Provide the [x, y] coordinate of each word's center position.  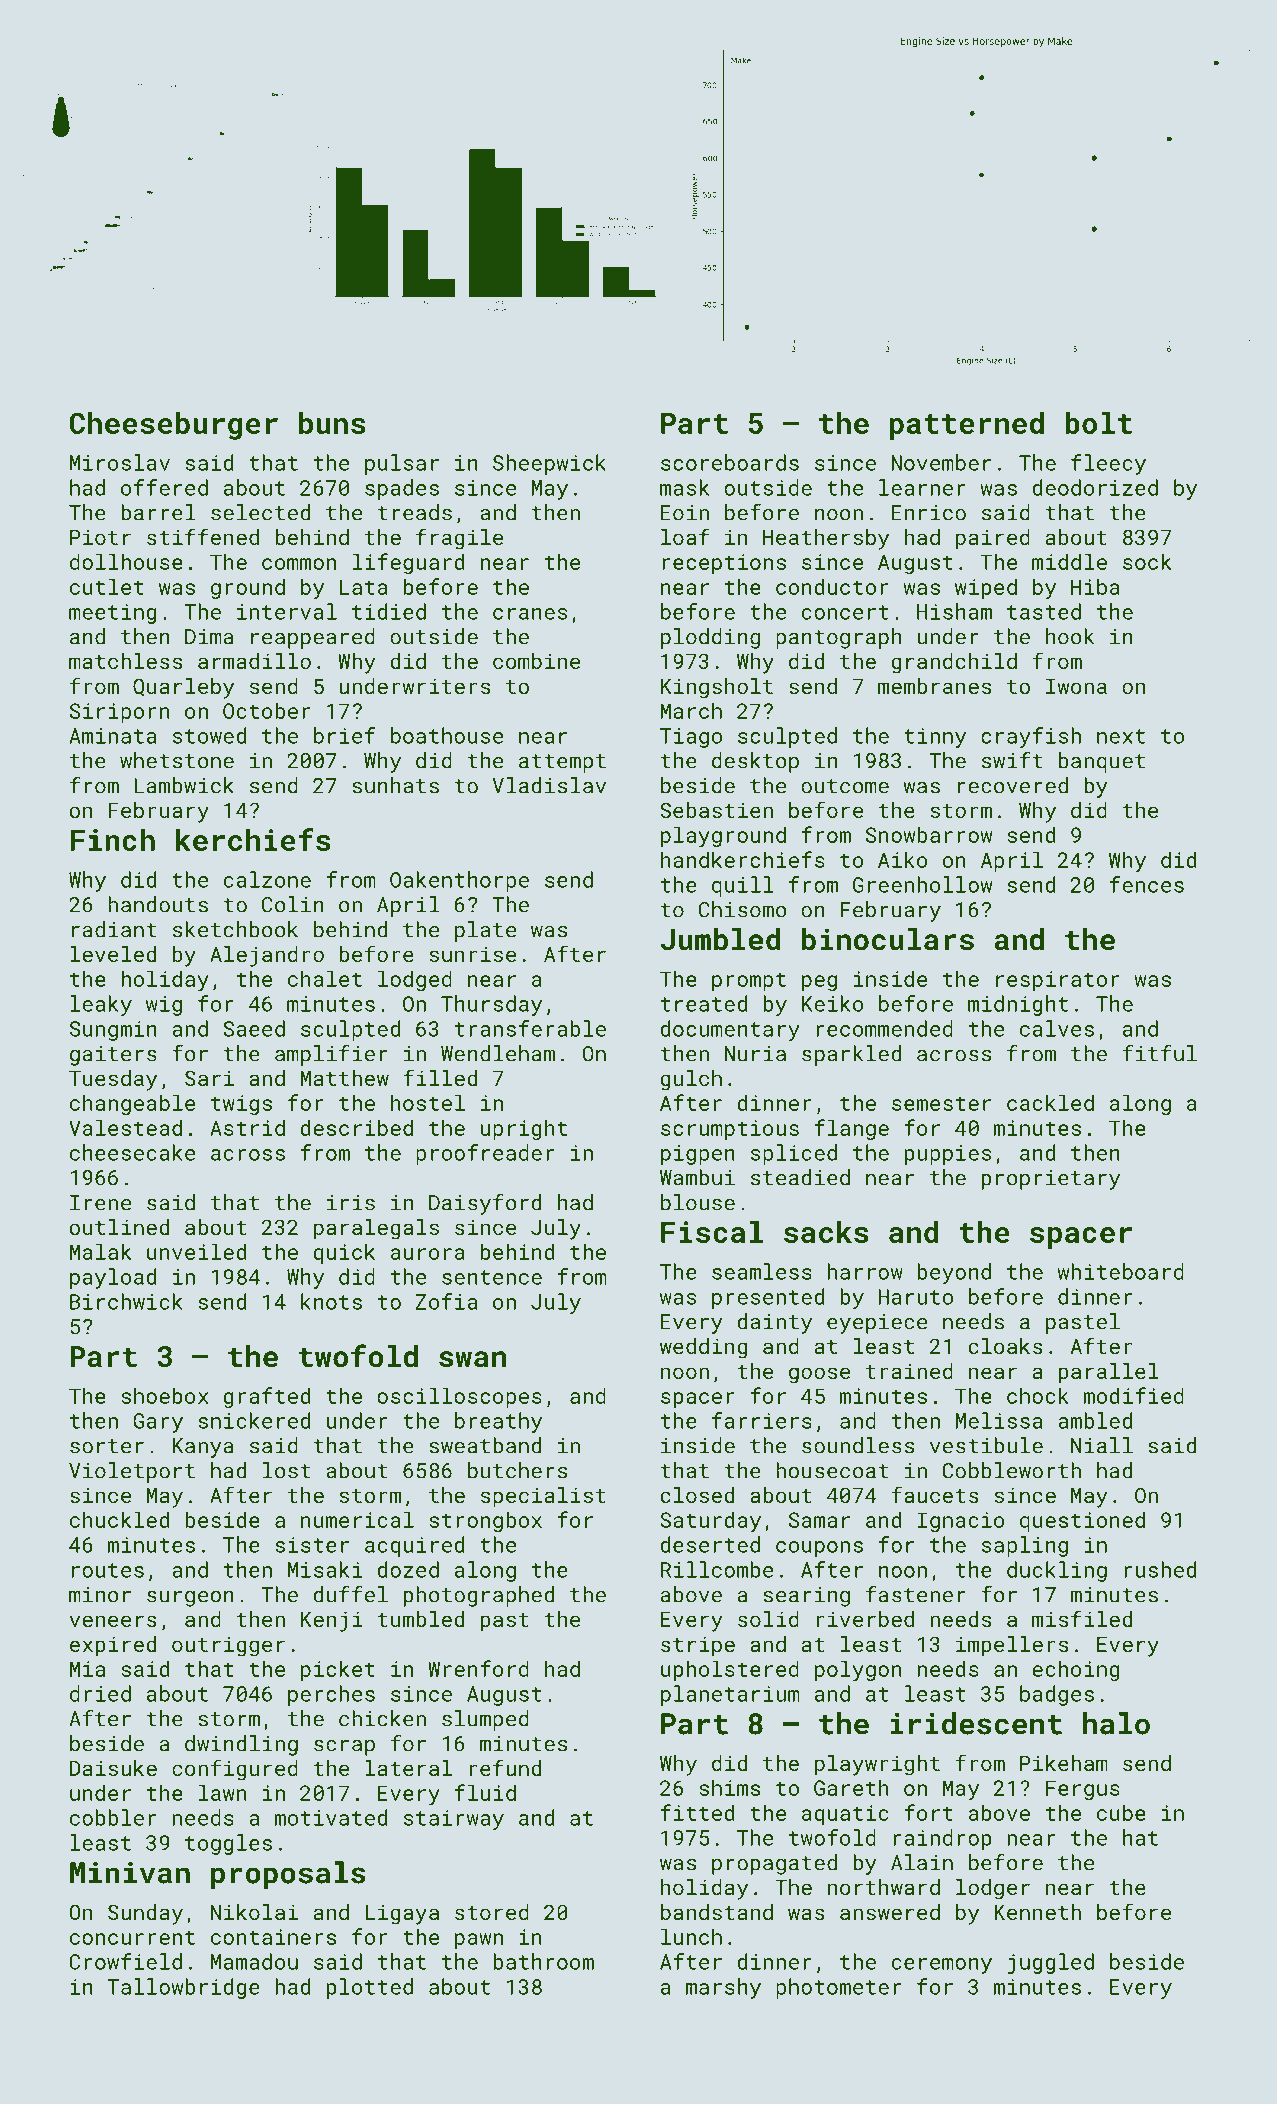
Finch [112, 840]
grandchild [954, 663]
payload [113, 1278]
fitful [1160, 1053]
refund [505, 1767]
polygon [858, 1671]
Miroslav [120, 462]
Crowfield [125, 1961]
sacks [826, 1232]
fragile [459, 539]
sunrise [473, 954]
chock [1038, 1395]
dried [100, 1693]
